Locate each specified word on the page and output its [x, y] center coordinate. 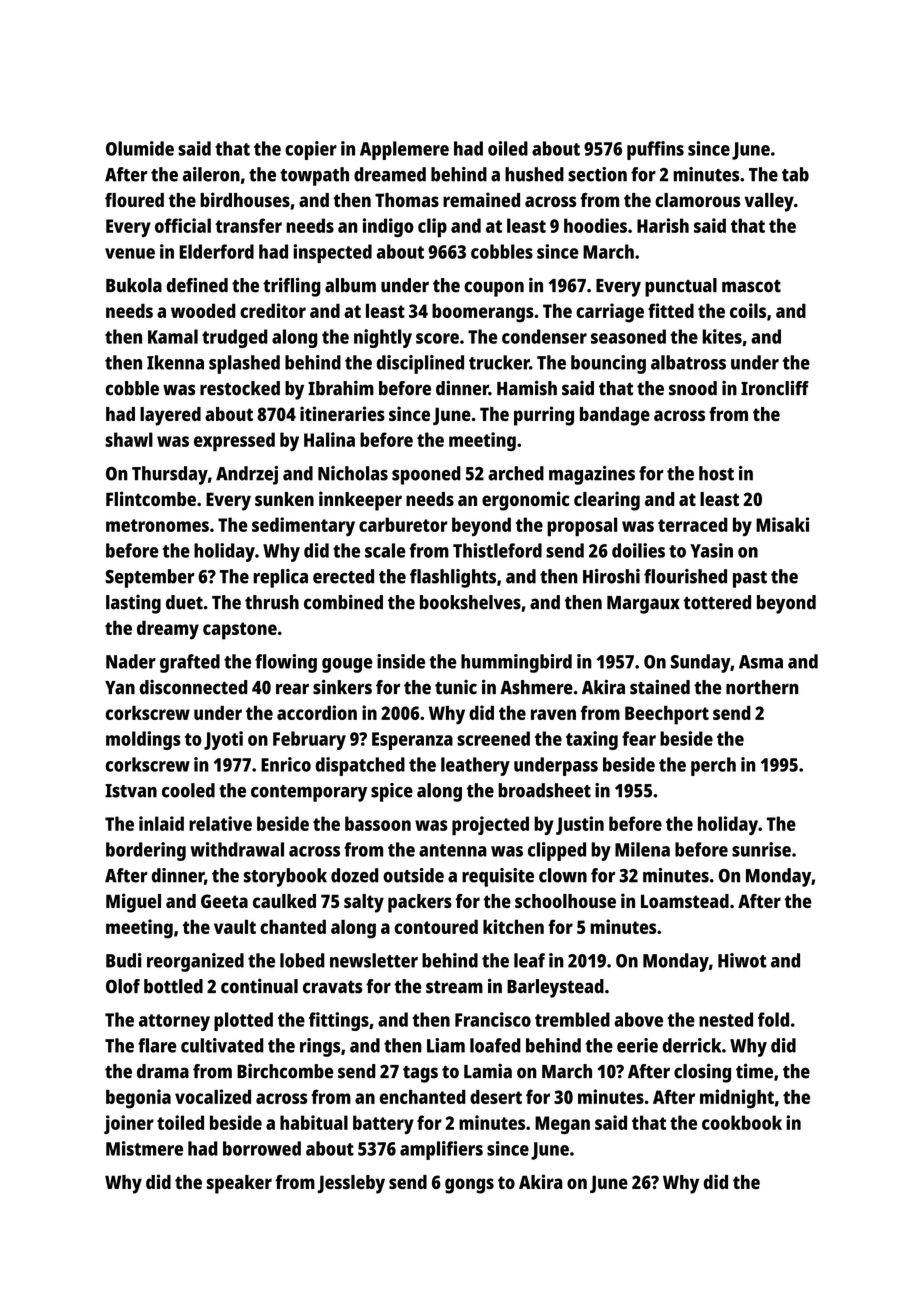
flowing [286, 663]
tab [795, 174]
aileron [211, 174]
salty [364, 903]
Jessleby [351, 1184]
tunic [456, 687]
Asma [761, 662]
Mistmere [144, 1148]
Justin [580, 825]
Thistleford [497, 550]
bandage [615, 416]
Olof [123, 986]
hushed [534, 174]
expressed [234, 441]
